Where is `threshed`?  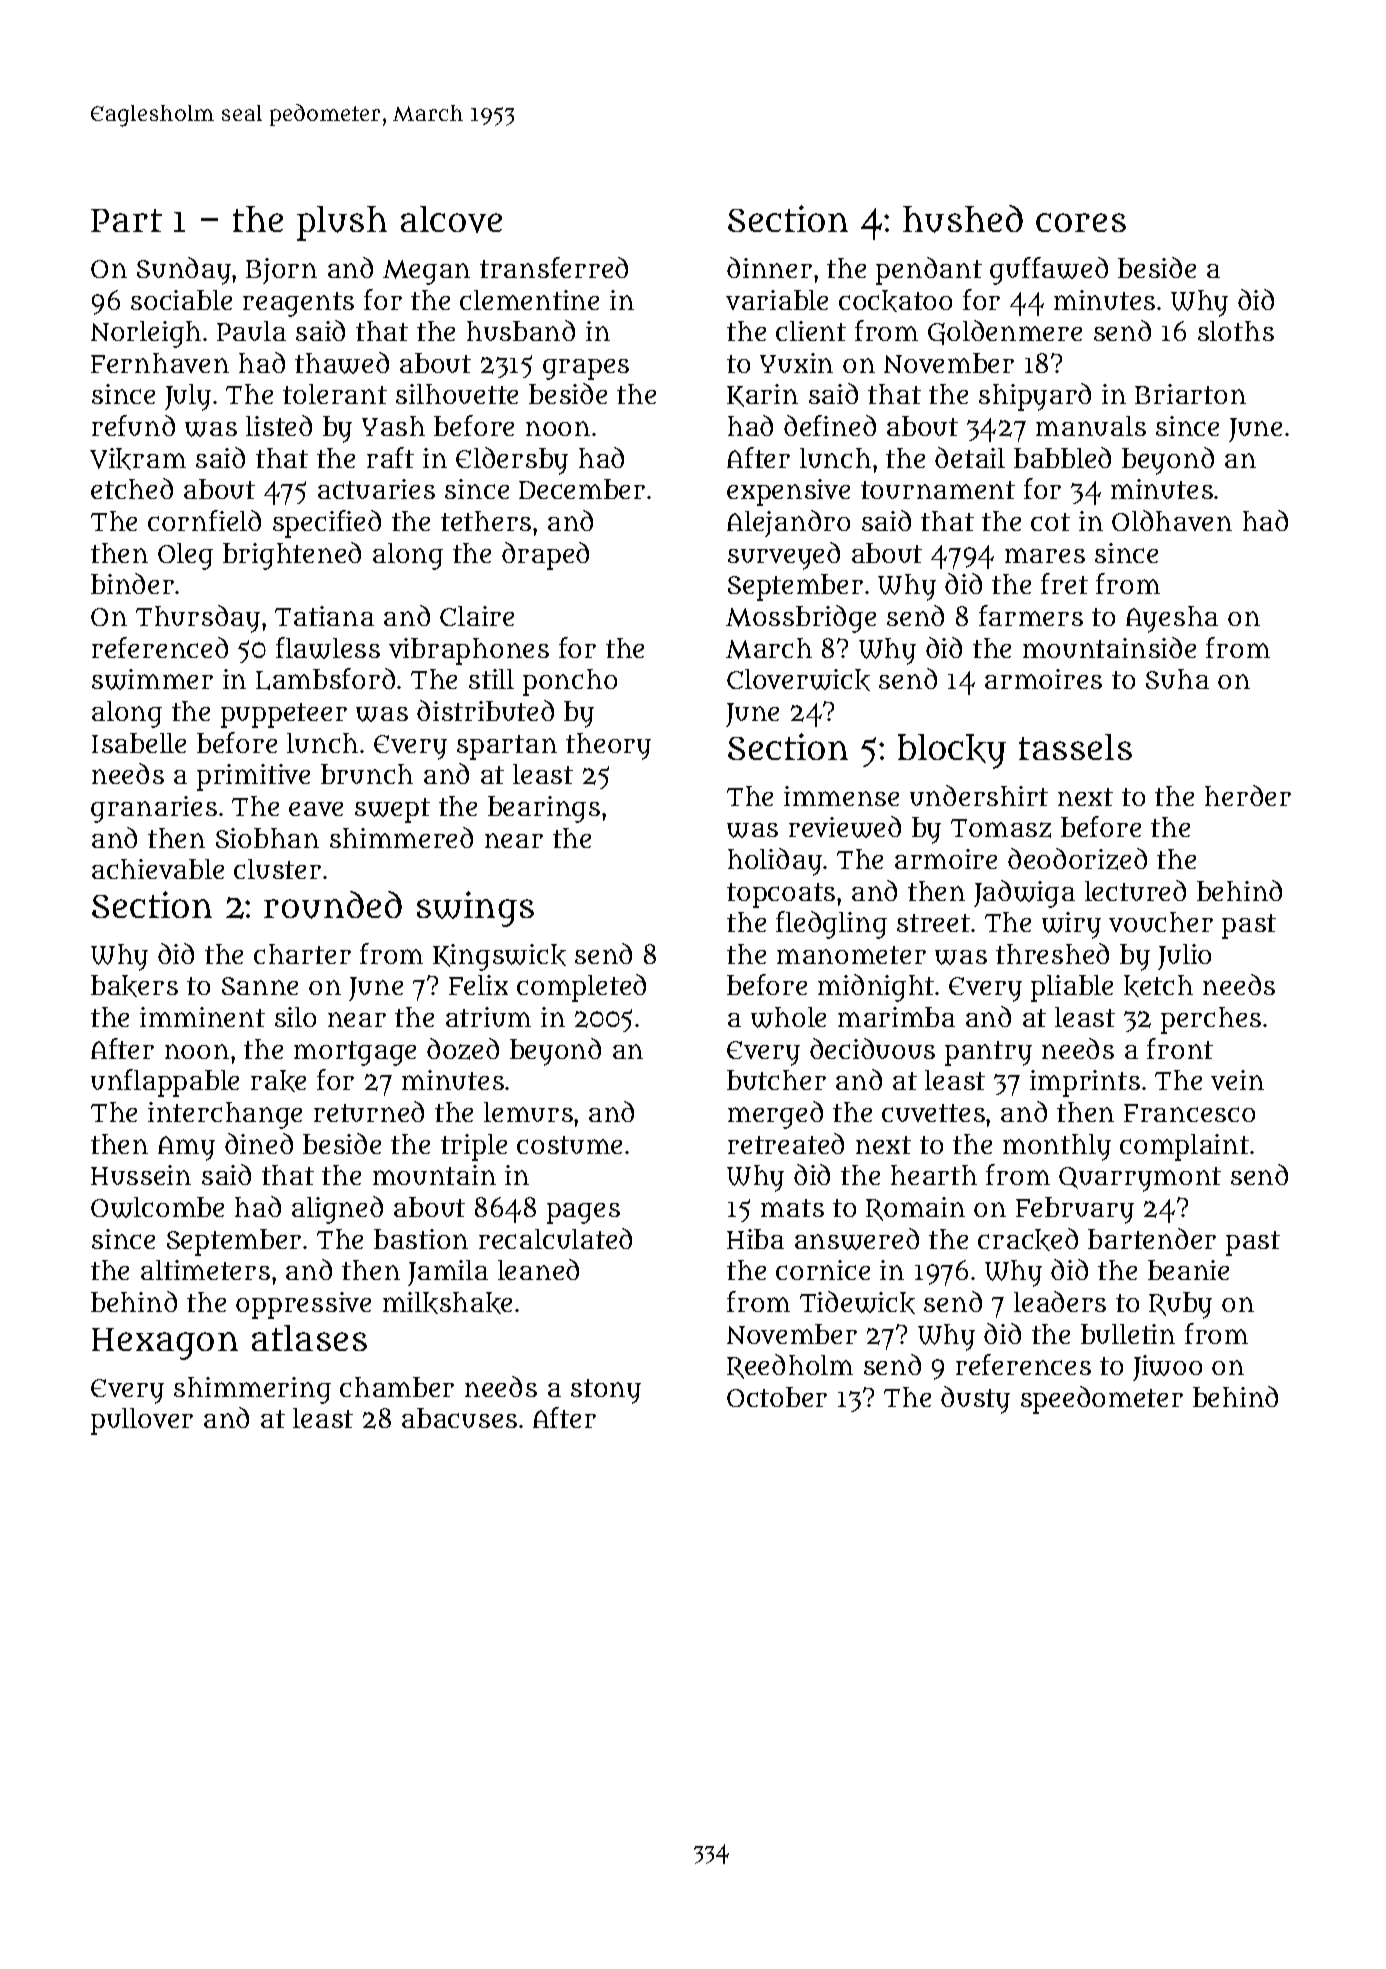
threshed is located at coordinates (1052, 953).
